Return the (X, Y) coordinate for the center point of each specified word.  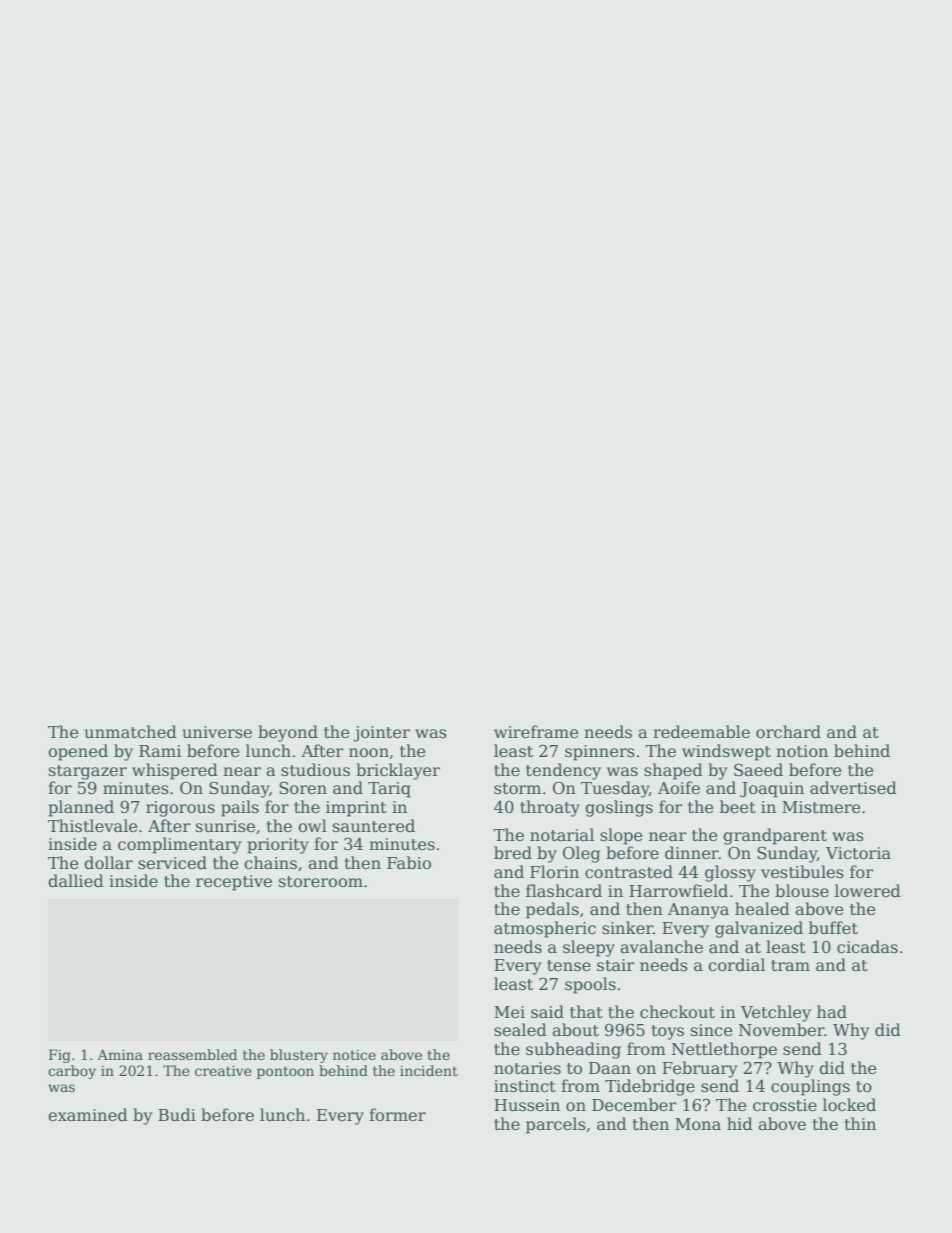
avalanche (661, 946)
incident (429, 1070)
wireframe (536, 732)
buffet (833, 928)
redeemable (701, 732)
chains (270, 863)
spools (590, 985)
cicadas (867, 947)
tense (569, 966)
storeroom (321, 882)
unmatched (130, 732)
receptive (234, 883)
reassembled (192, 1054)
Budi (177, 1114)
